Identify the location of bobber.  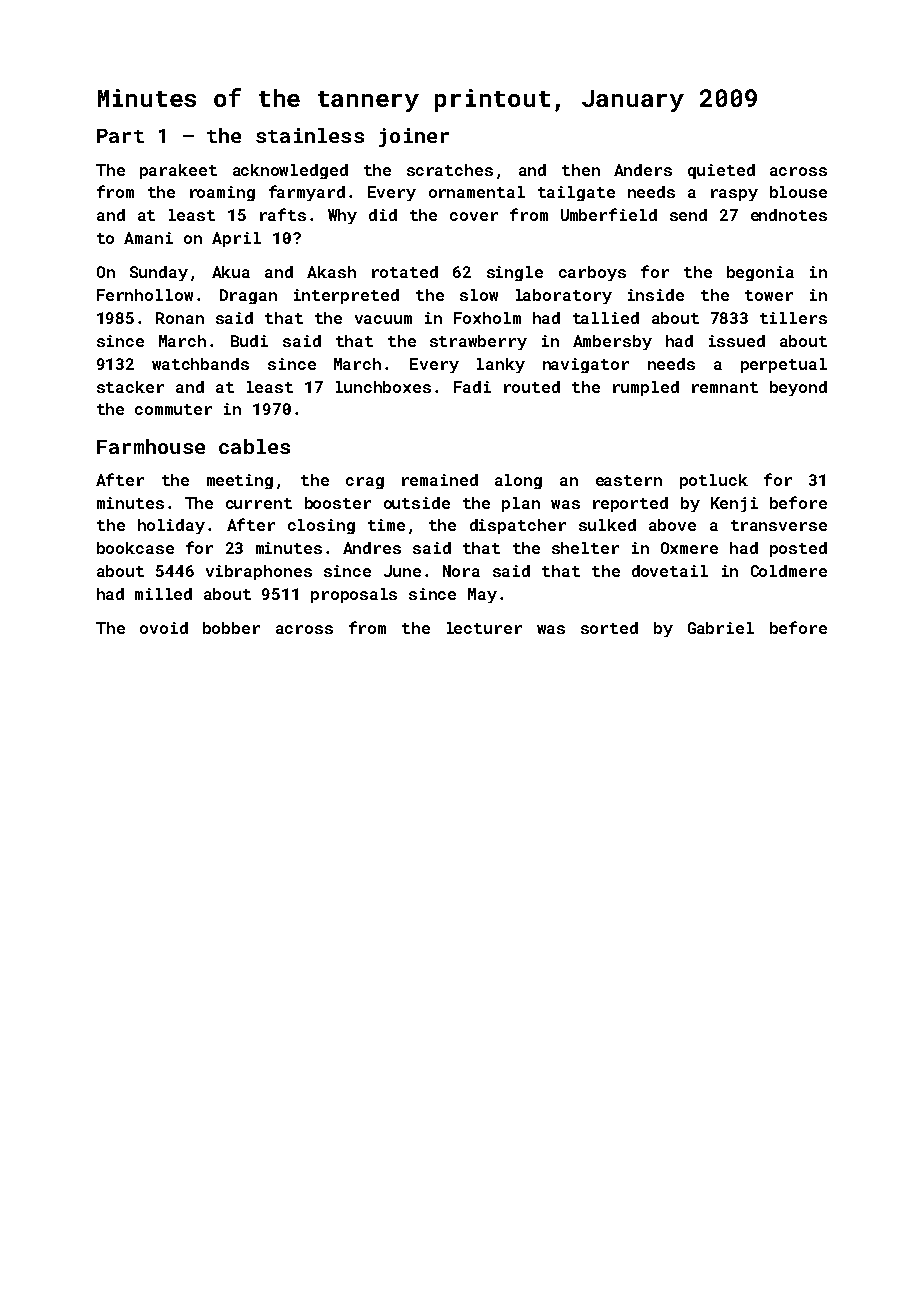
(231, 628).
